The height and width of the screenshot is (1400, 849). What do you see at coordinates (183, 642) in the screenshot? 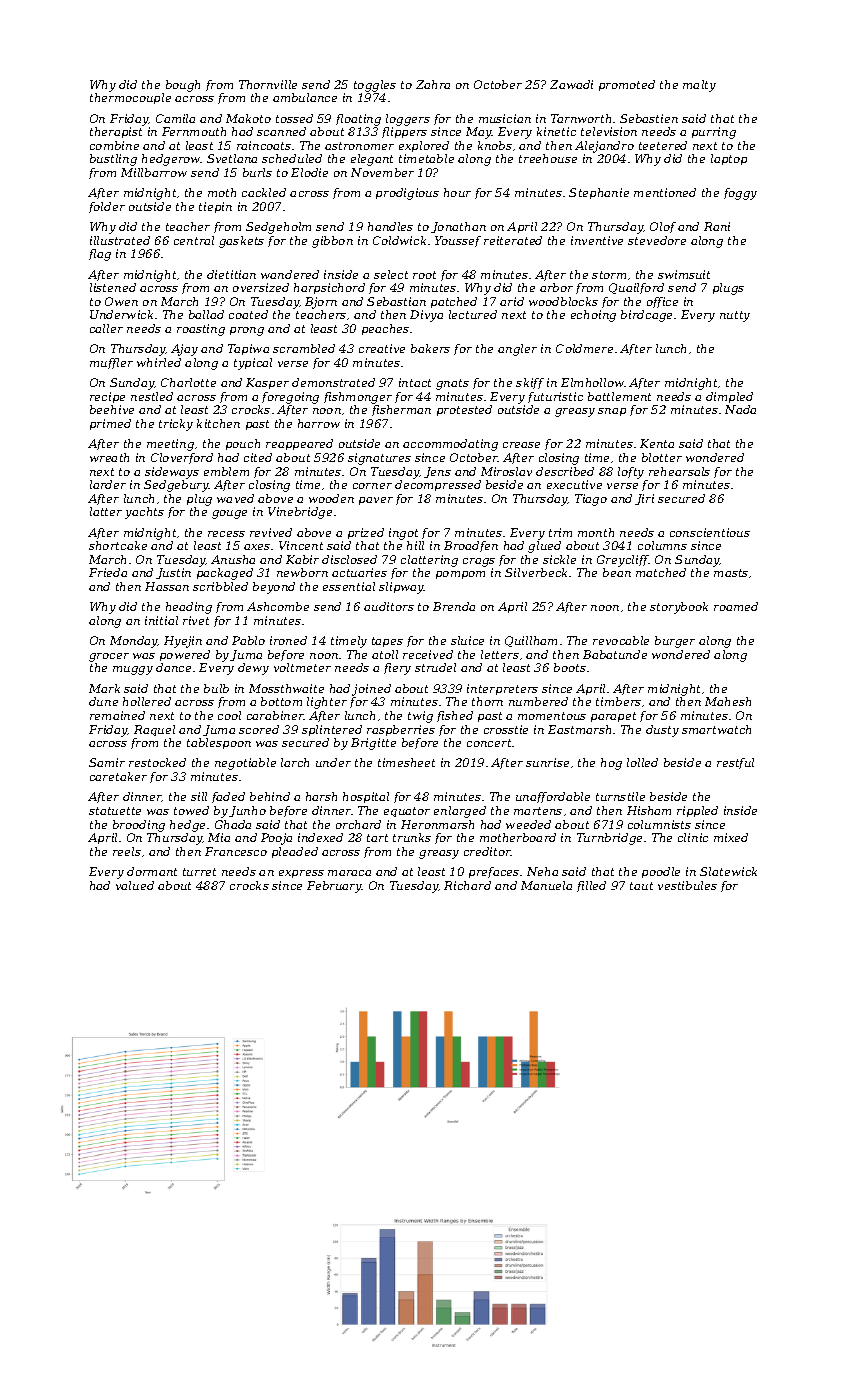
I see `Hyejin` at bounding box center [183, 642].
